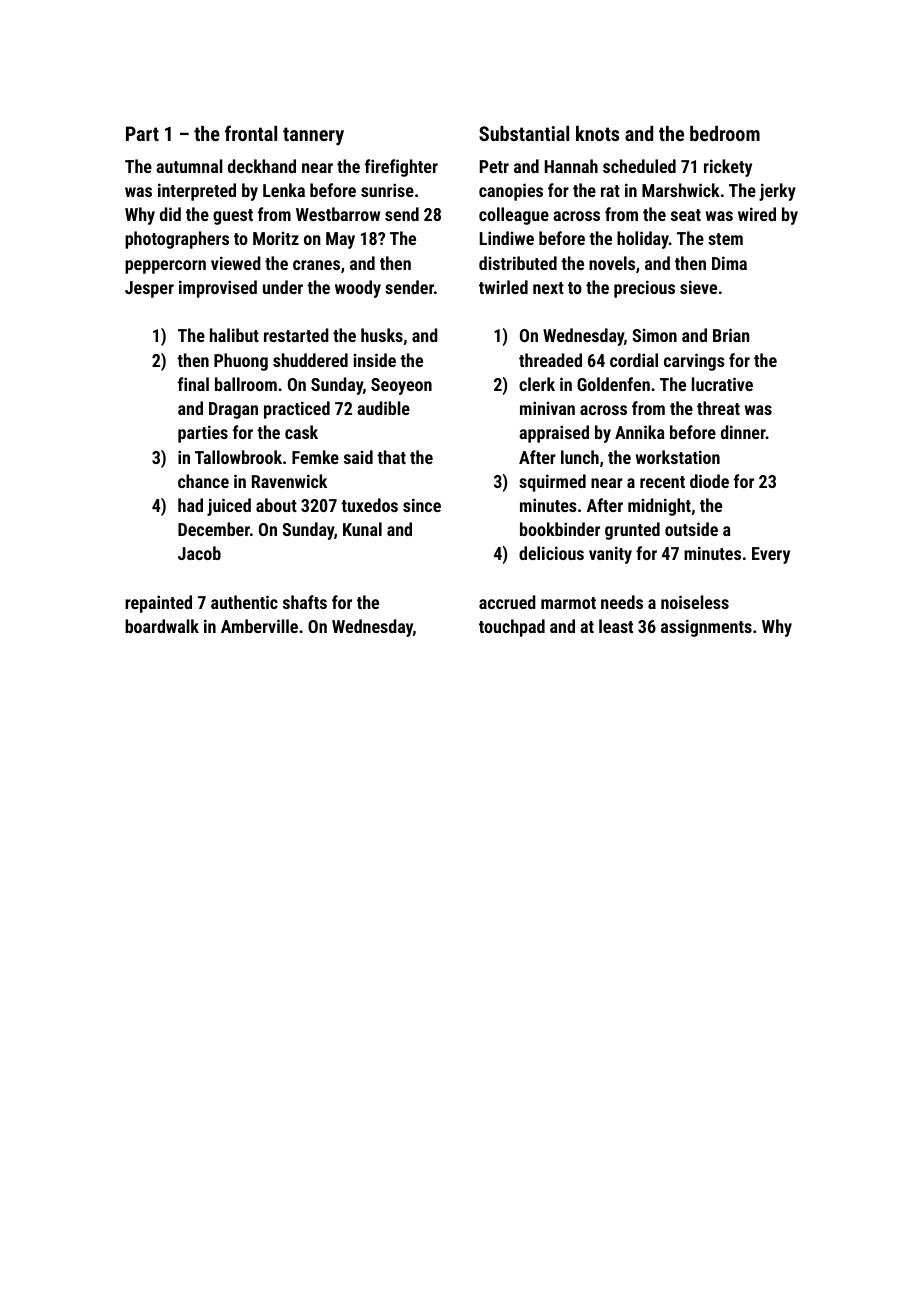 The width and height of the image is (924, 1314). Describe the element at coordinates (725, 133) in the image. I see `bedroom` at that location.
